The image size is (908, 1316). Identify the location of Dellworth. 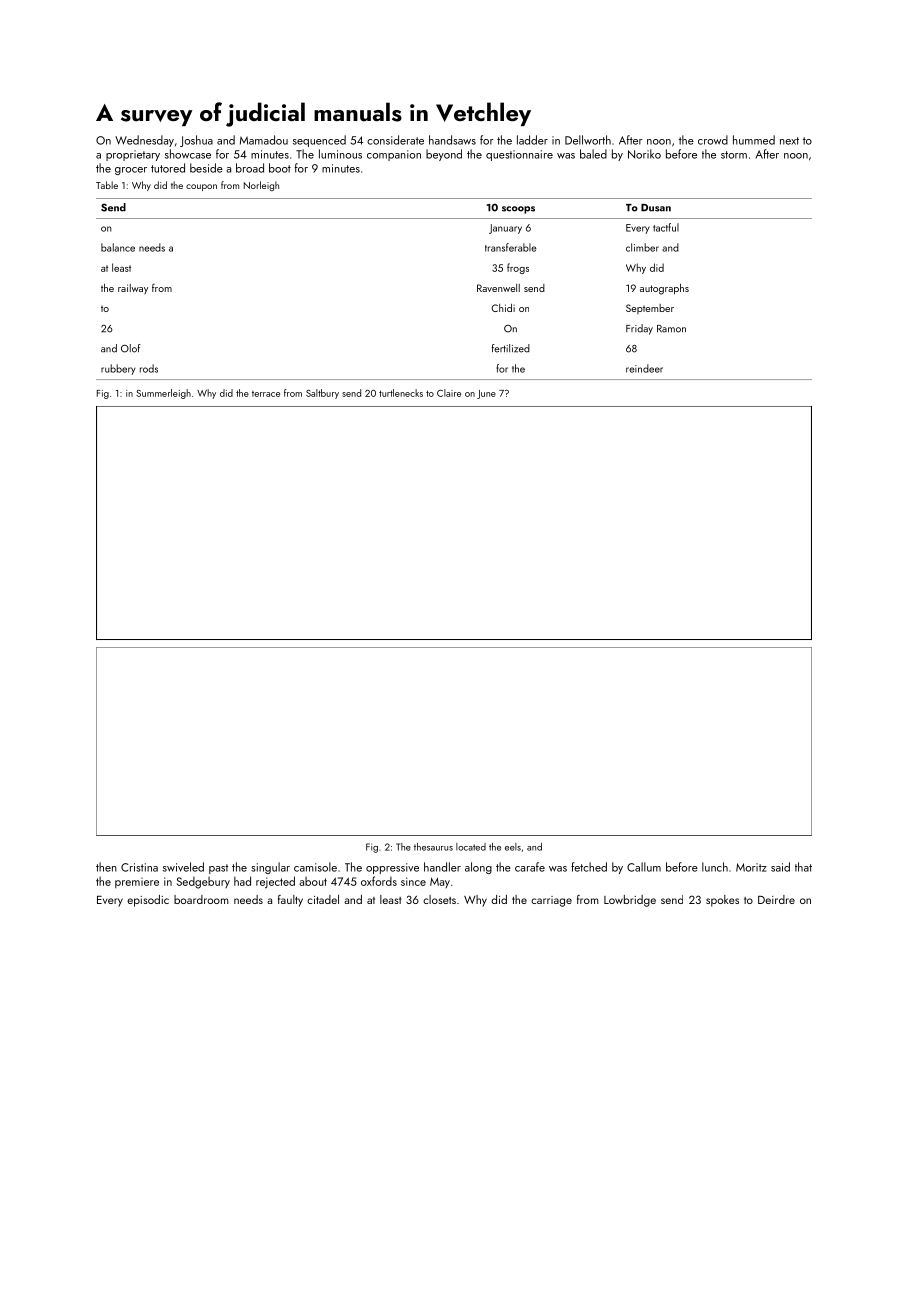
(588, 140).
